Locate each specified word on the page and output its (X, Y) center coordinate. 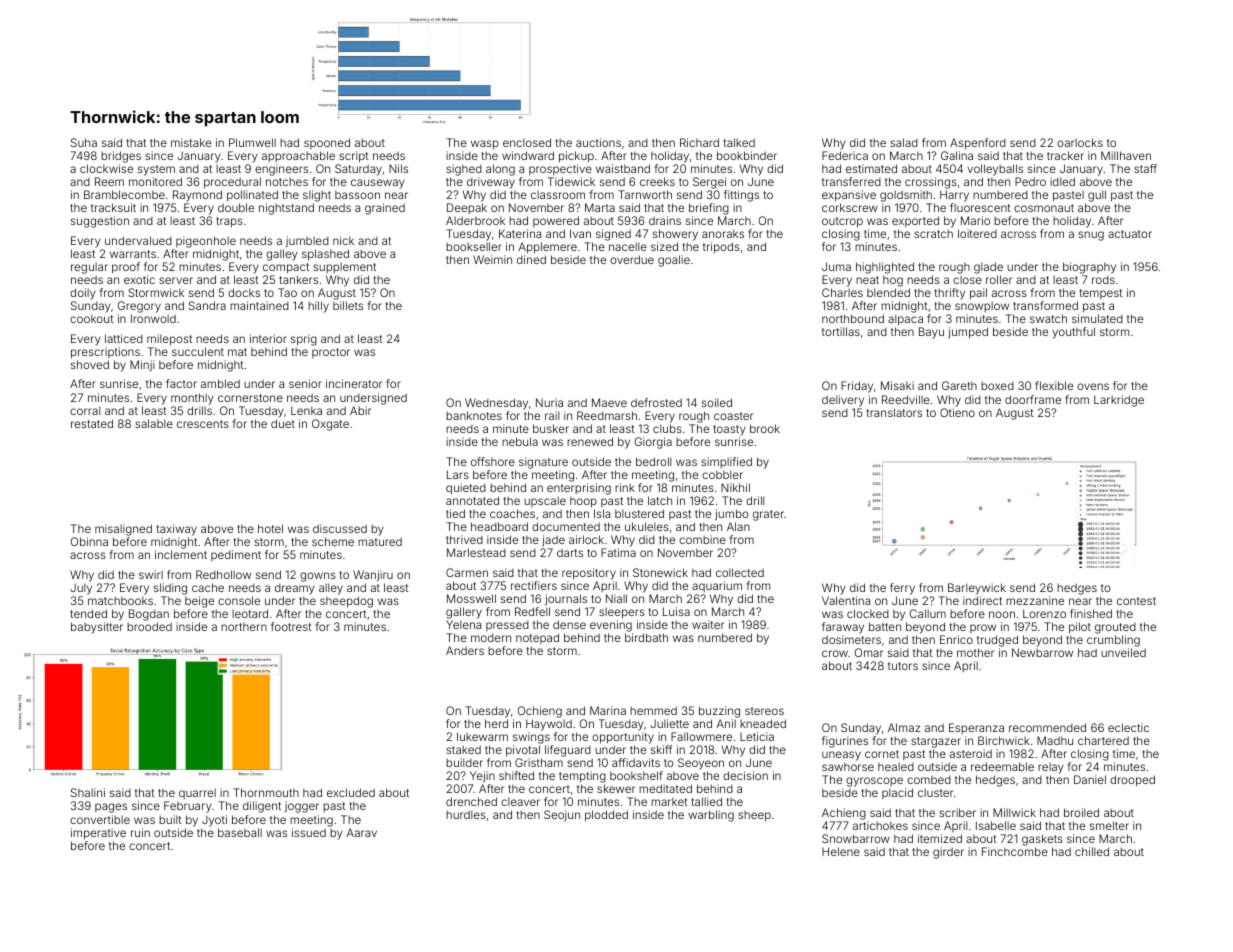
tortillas (841, 331)
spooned (327, 143)
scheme (333, 541)
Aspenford (978, 144)
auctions (598, 142)
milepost (169, 340)
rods (1103, 280)
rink (625, 487)
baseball (240, 832)
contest (1136, 601)
